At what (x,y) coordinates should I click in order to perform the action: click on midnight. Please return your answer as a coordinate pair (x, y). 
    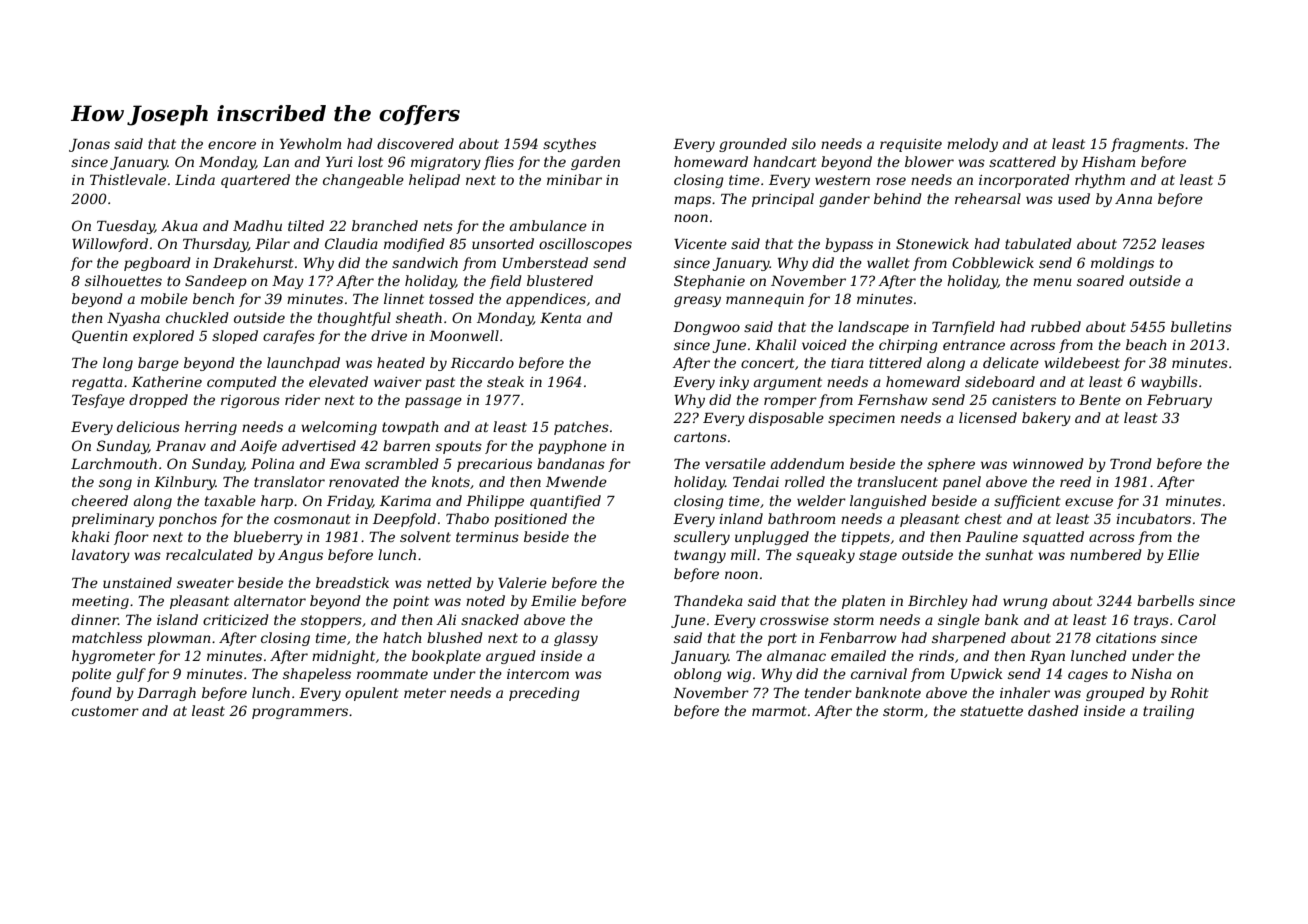
    Looking at the image, I should click on (343, 657).
